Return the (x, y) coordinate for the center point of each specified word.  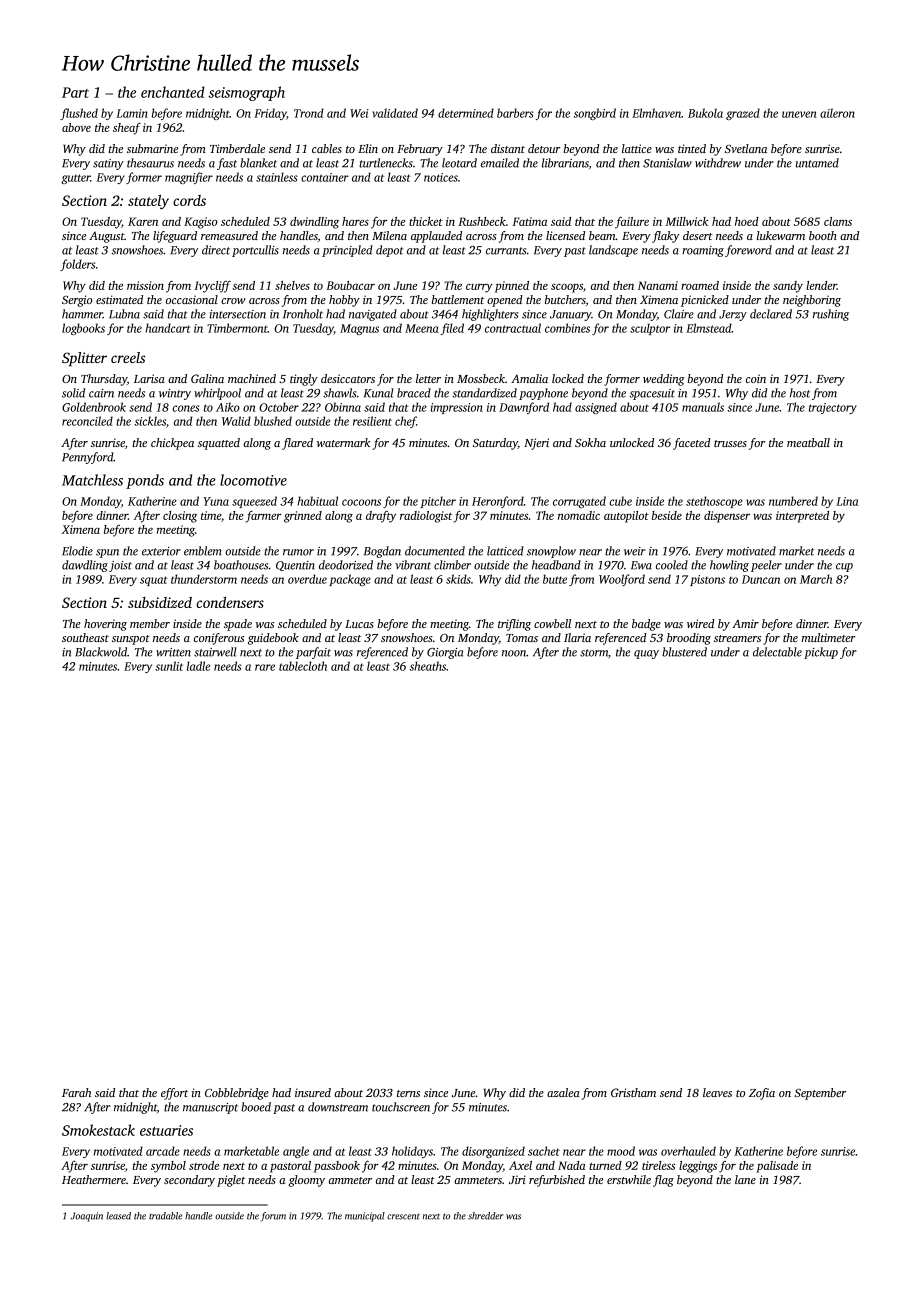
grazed (743, 114)
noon (514, 653)
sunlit (169, 666)
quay (646, 654)
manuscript (210, 1108)
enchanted (173, 92)
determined (466, 113)
